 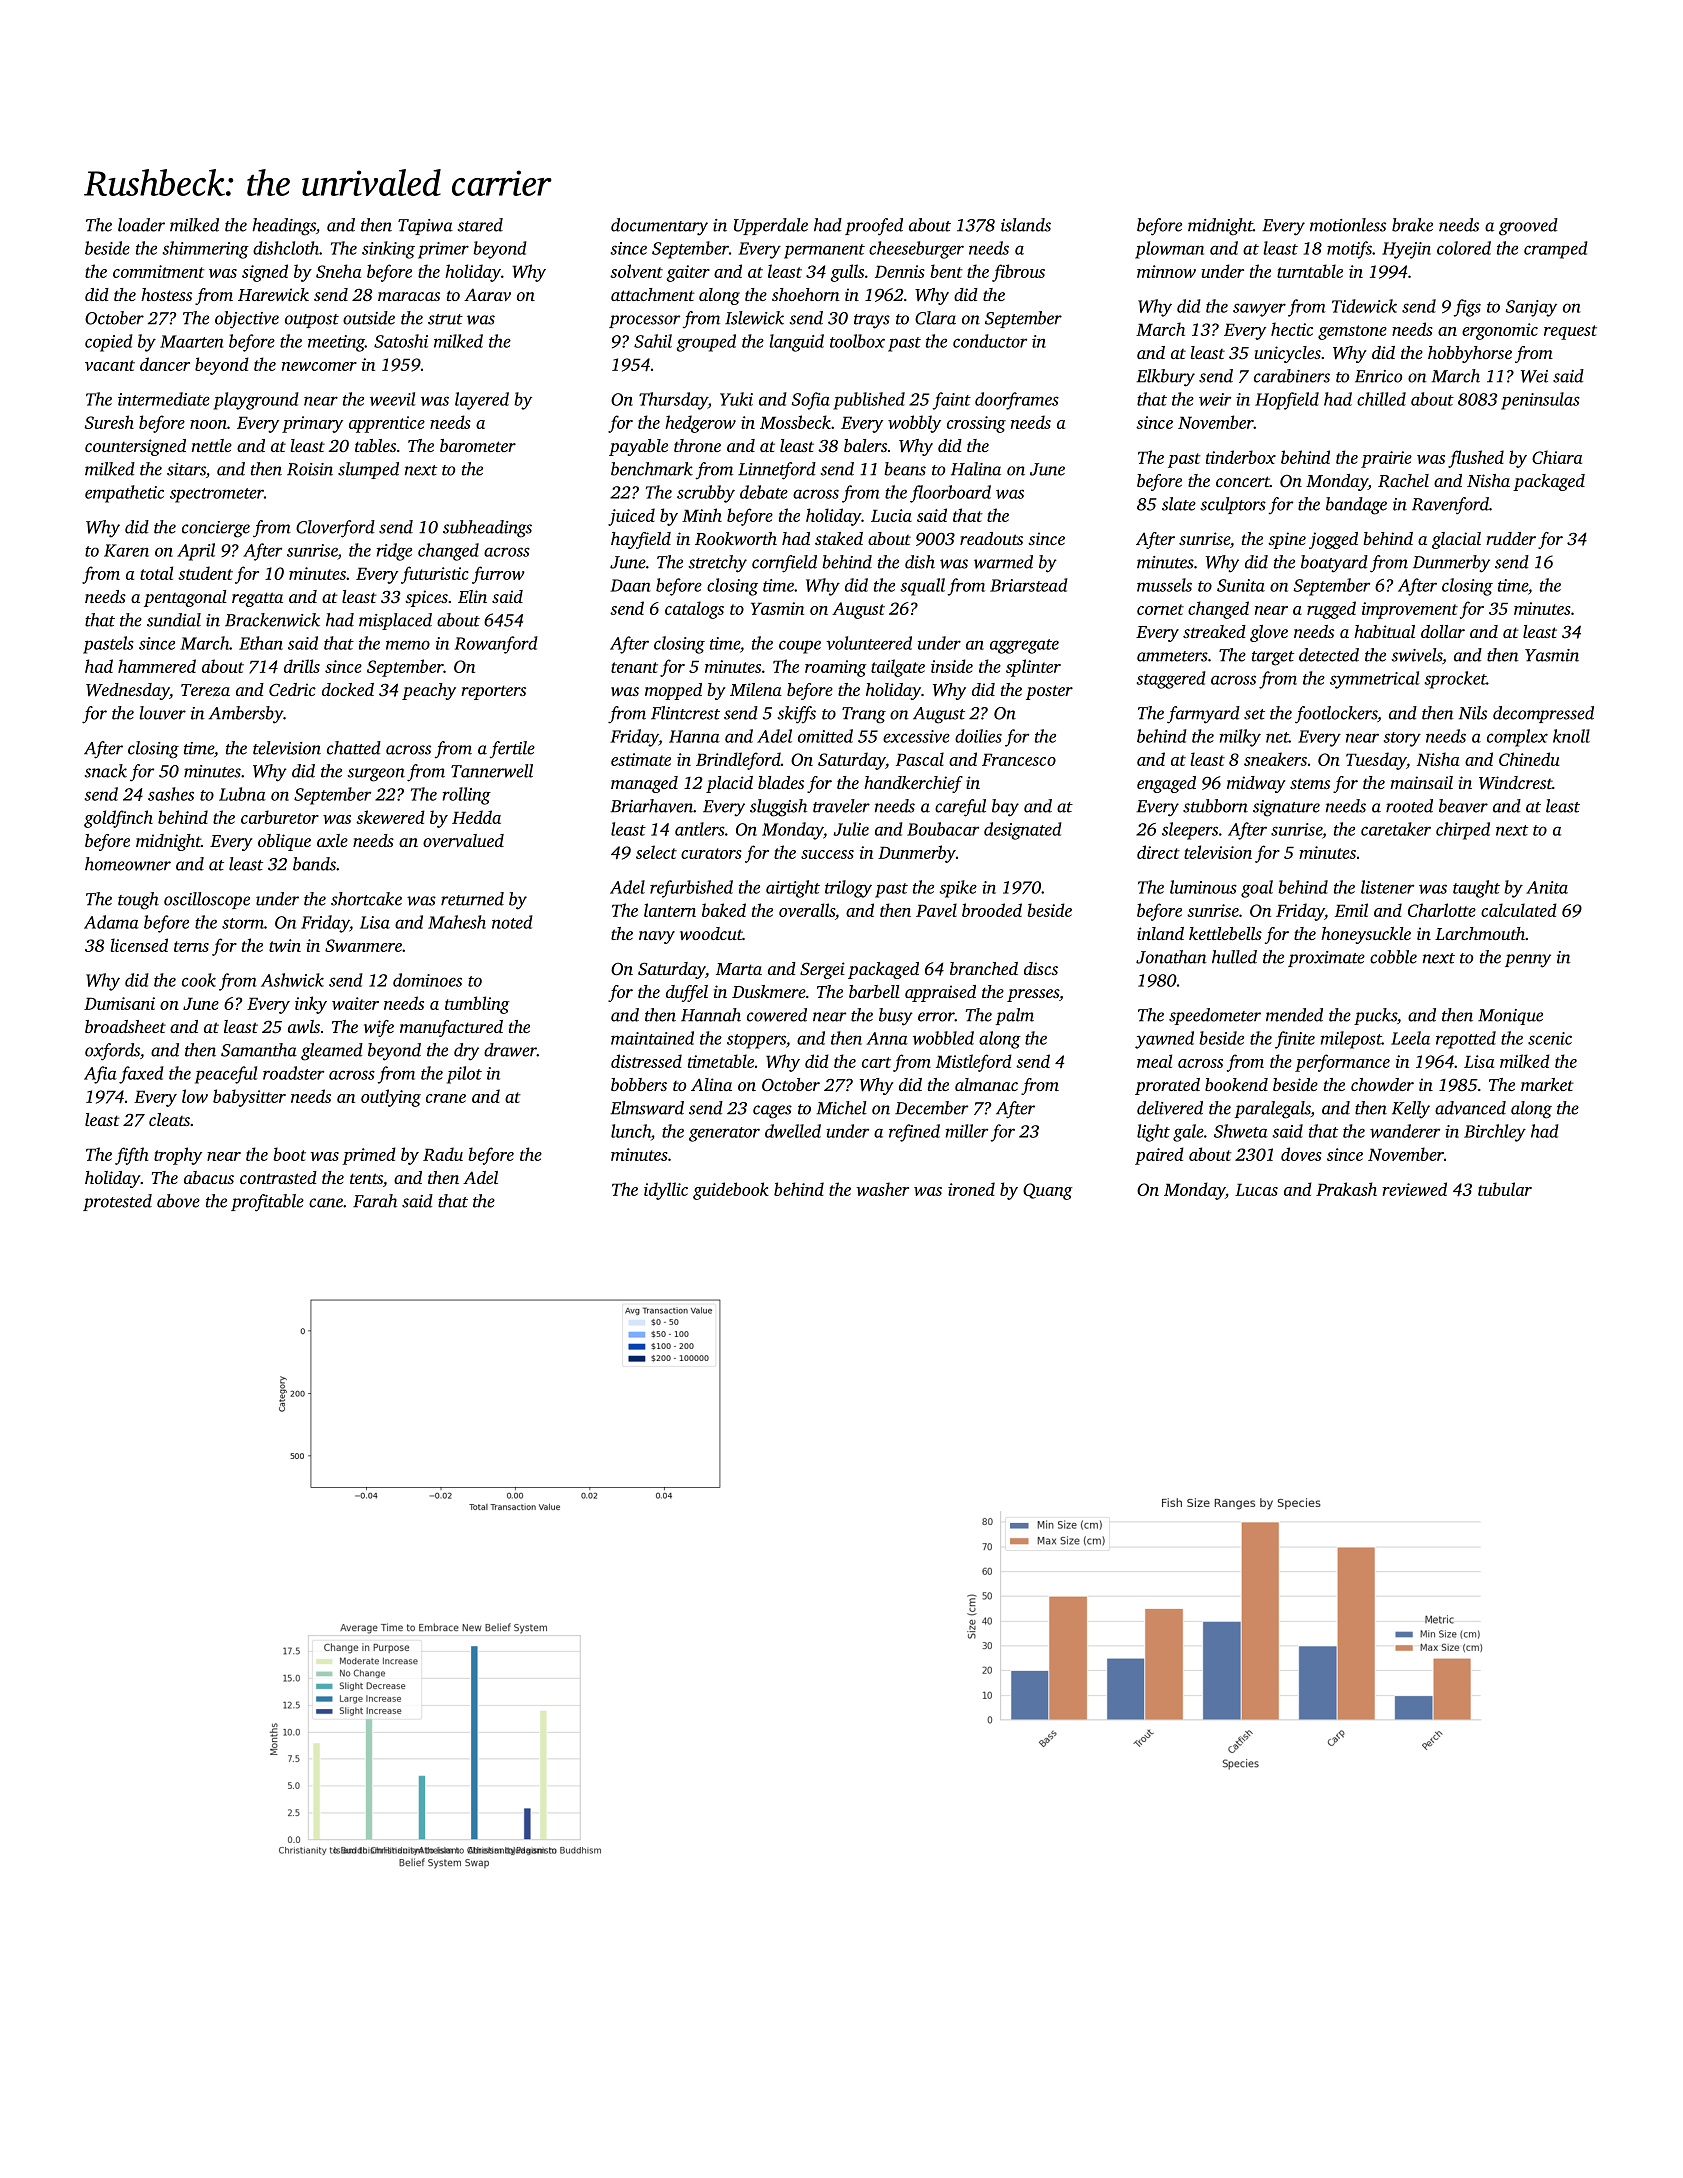 I want to click on rudder, so click(x=1511, y=538).
